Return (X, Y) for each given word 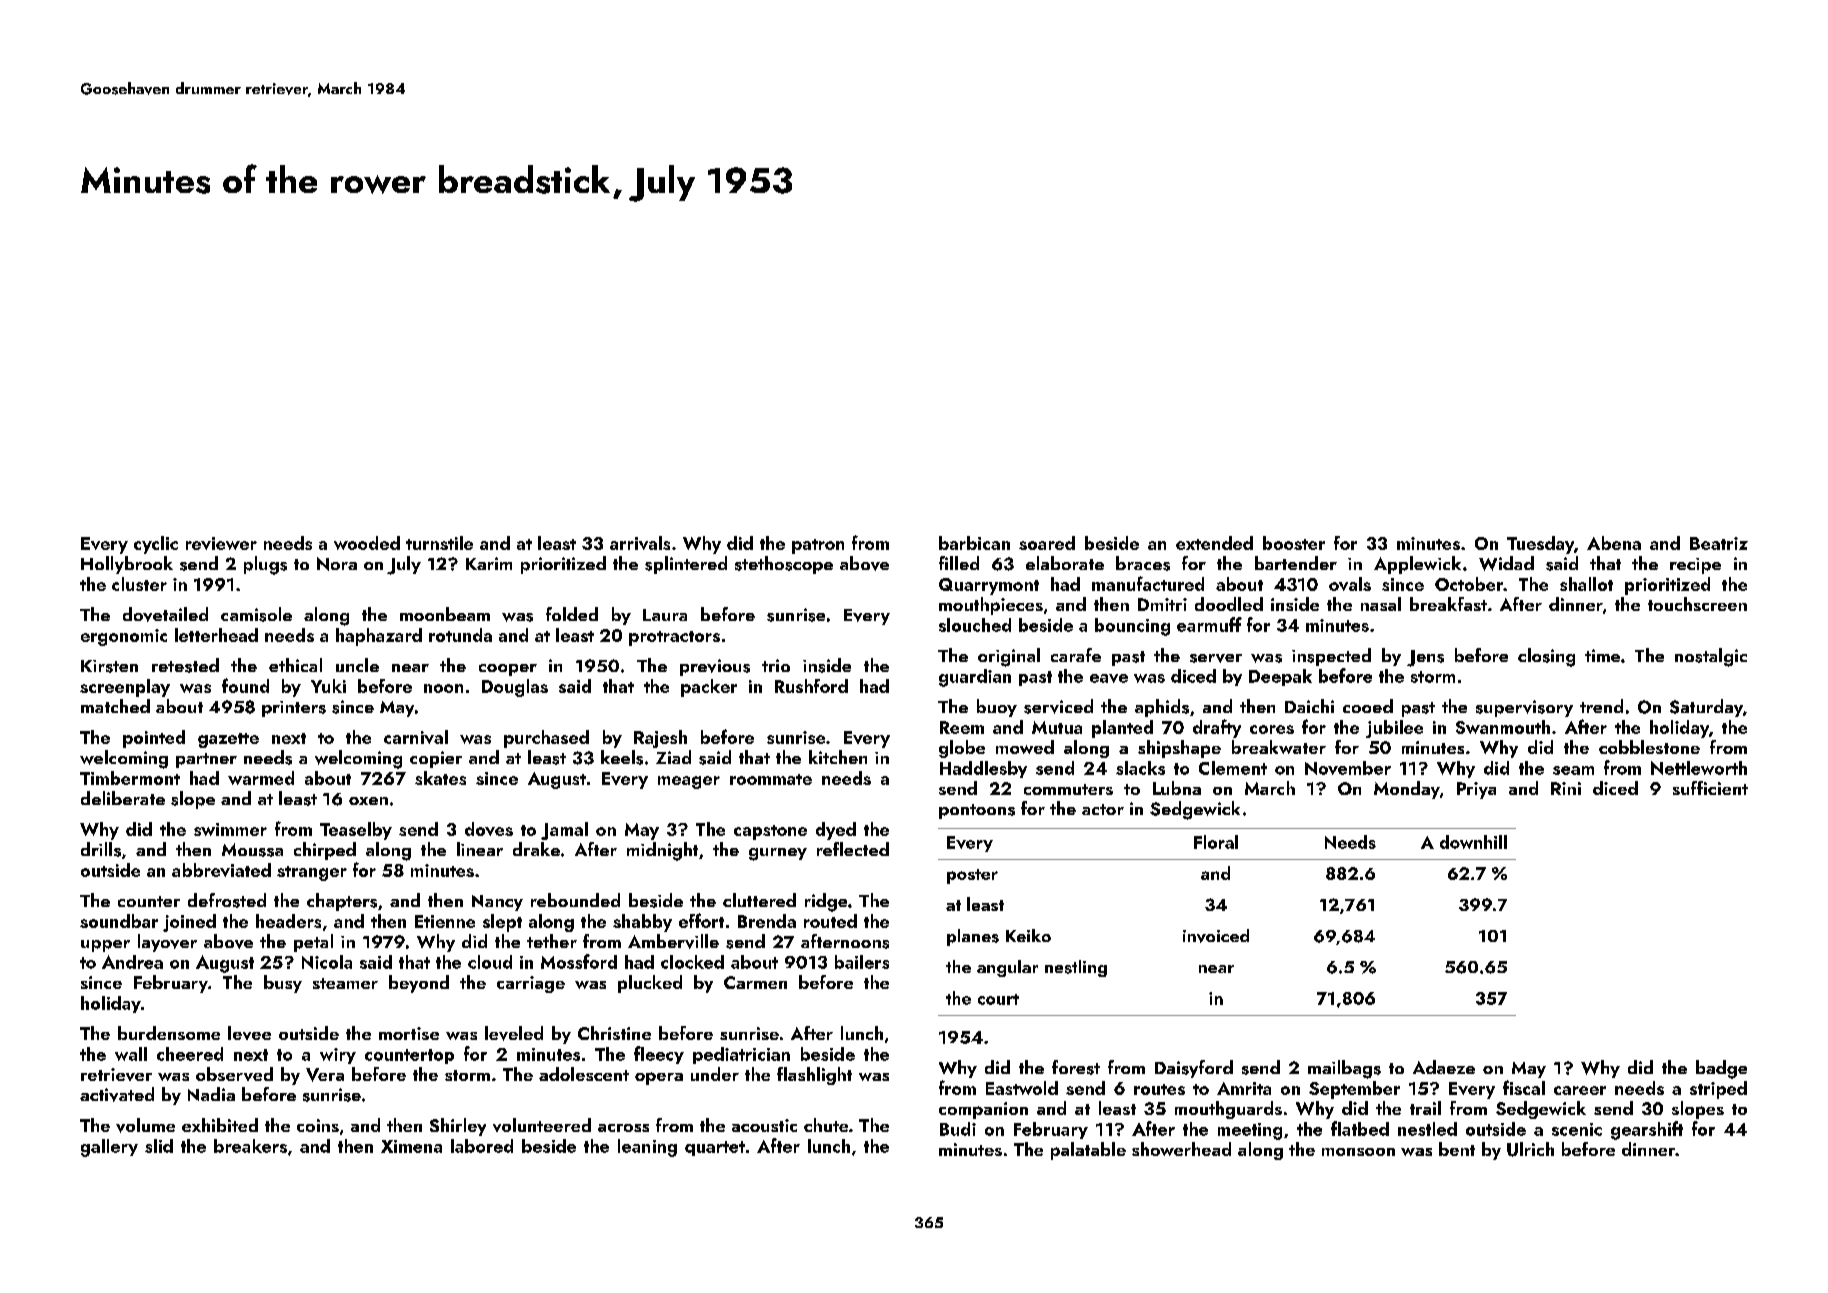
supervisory (1524, 708)
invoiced (1216, 936)
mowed (1025, 747)
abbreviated (221, 870)
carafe (1076, 655)
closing (1546, 657)
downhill (1473, 842)
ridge (826, 902)
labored (482, 1146)
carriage (531, 984)
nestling (1076, 968)
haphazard (379, 637)
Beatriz (1719, 543)
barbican (974, 543)
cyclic (156, 545)
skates (440, 778)
